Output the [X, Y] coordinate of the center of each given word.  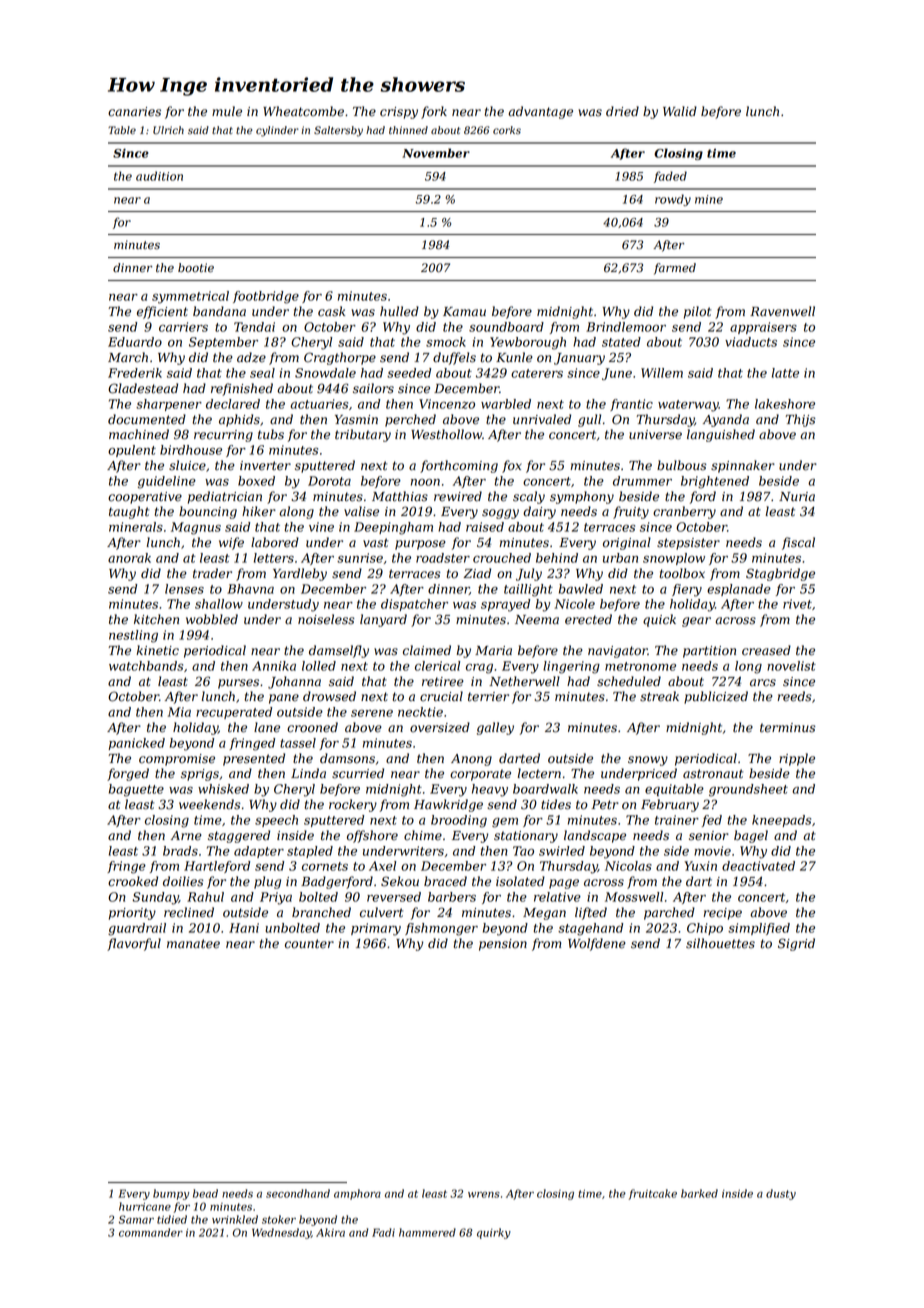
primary [376, 929]
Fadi [383, 1232]
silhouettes [720, 943]
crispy [399, 113]
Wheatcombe [303, 111]
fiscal [798, 543]
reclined [189, 912]
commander [151, 1232]
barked [699, 1193]
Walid [680, 111]
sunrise [360, 558]
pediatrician [225, 497]
